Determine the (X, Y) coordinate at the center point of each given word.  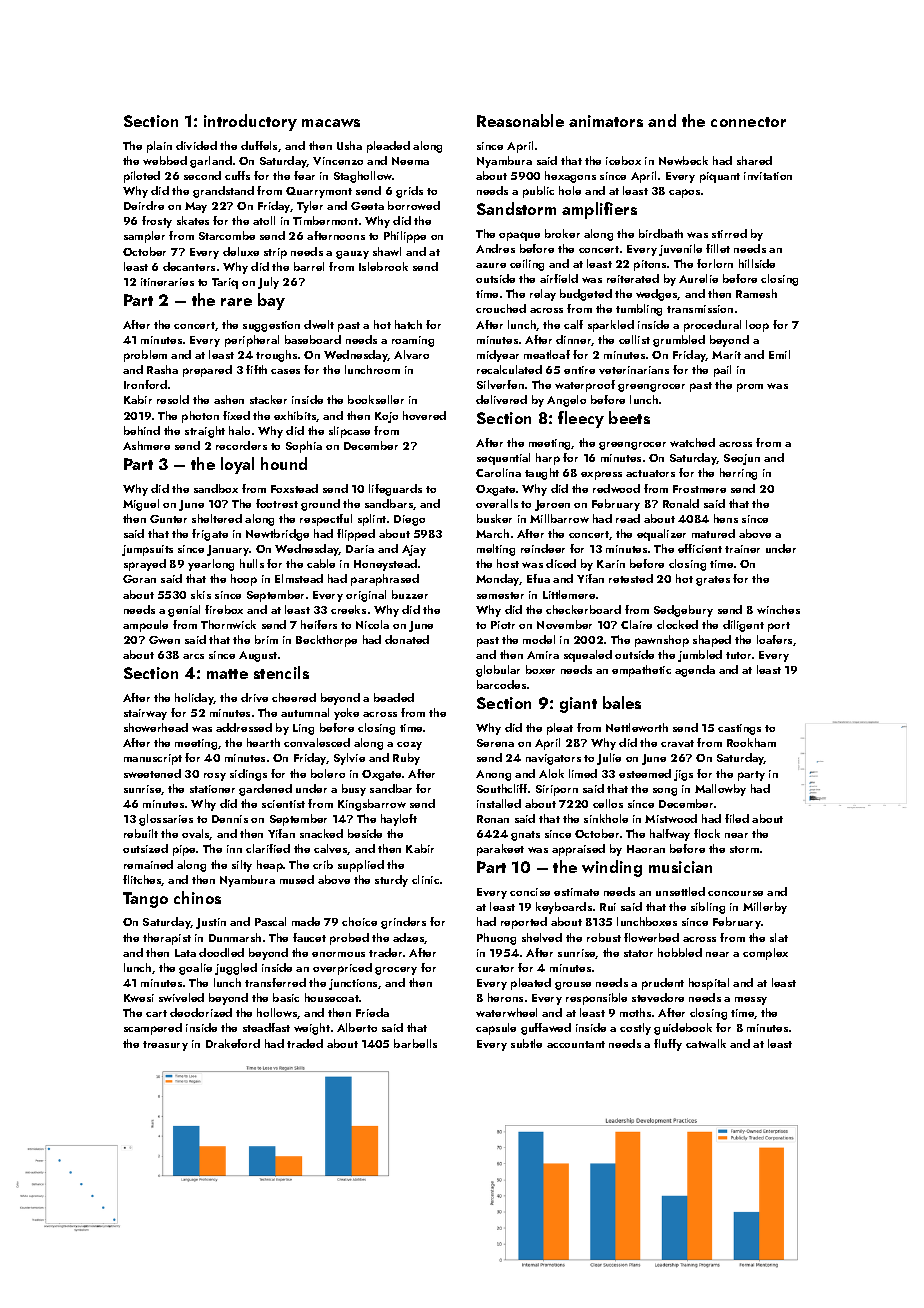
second (202, 175)
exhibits (295, 415)
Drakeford (233, 1043)
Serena (495, 743)
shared (754, 160)
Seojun (742, 459)
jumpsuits (147, 550)
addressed (244, 727)
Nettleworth (637, 727)
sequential (503, 459)
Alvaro (411, 354)
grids (409, 192)
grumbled (679, 341)
